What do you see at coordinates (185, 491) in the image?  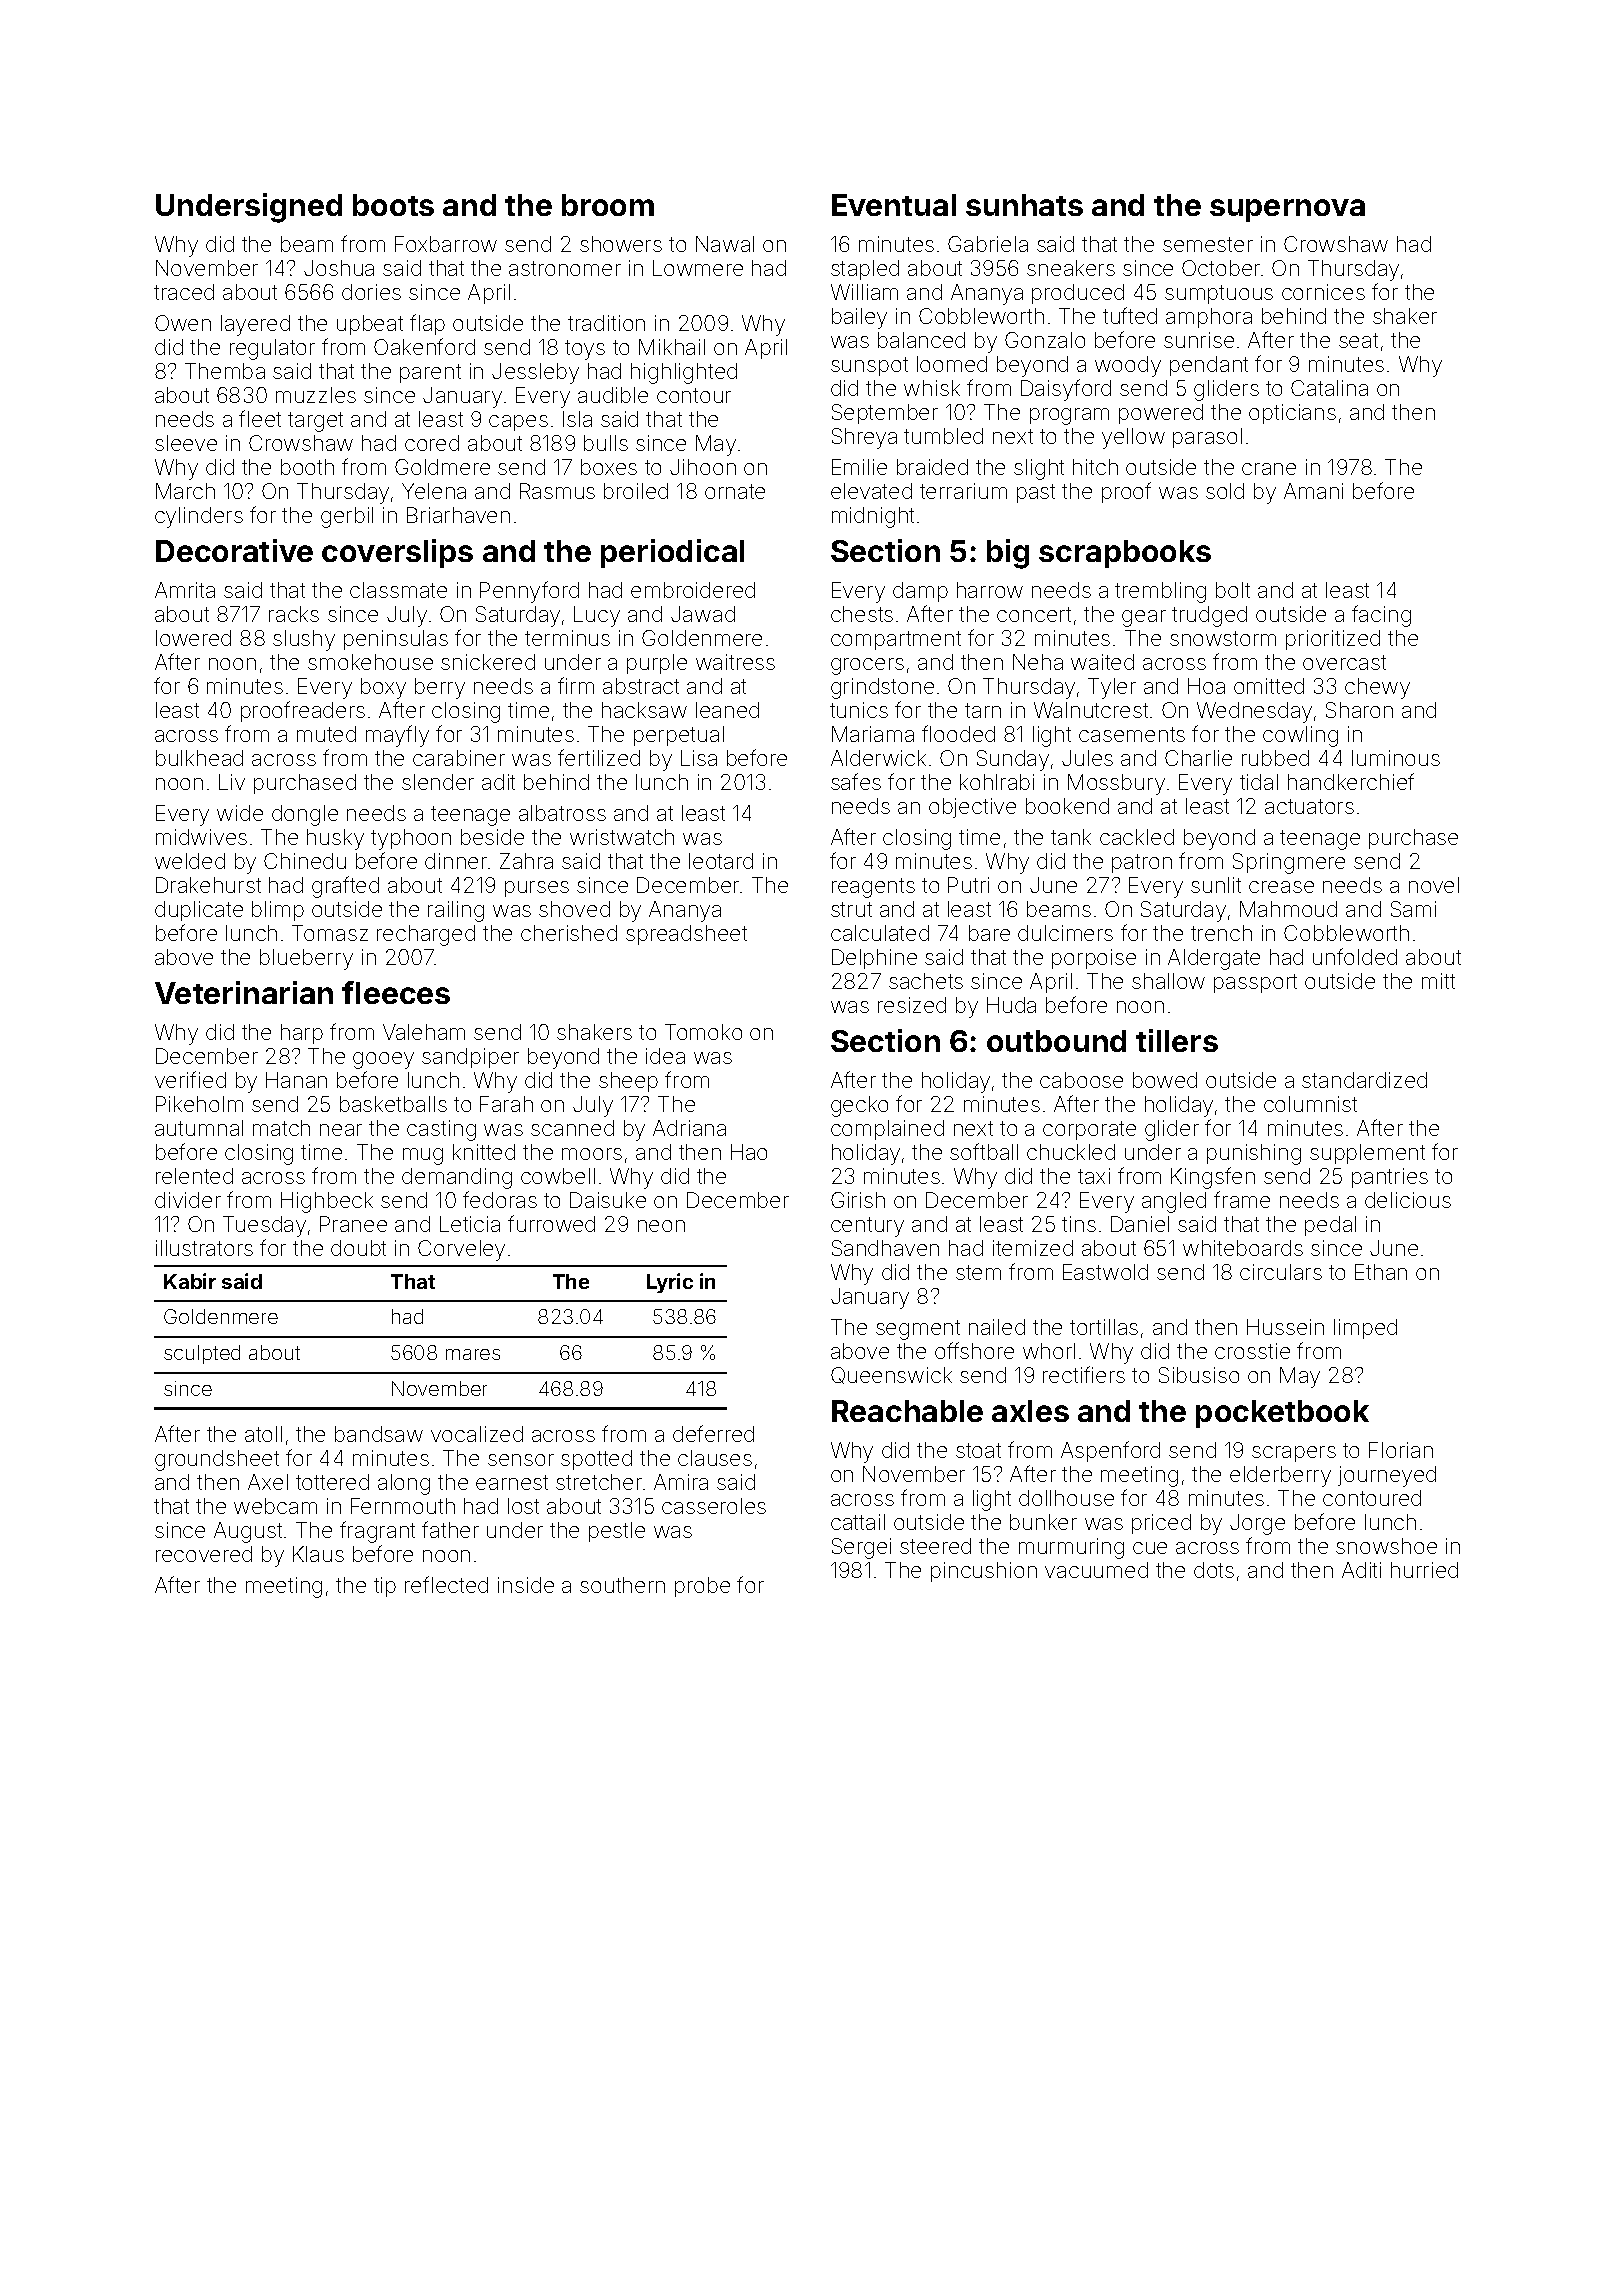 I see `March` at bounding box center [185, 491].
